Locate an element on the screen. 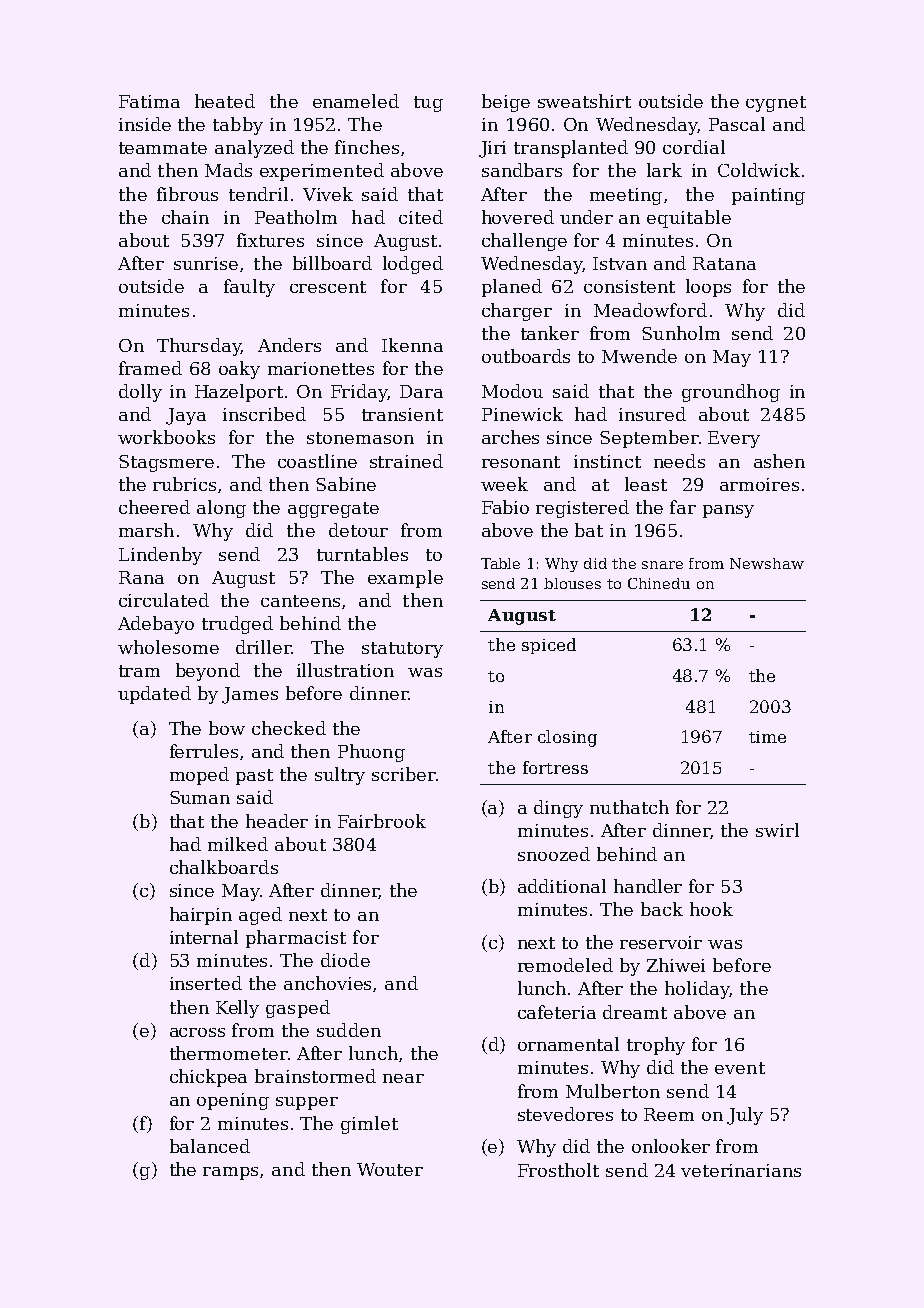 The image size is (924, 1308). heated is located at coordinates (225, 101).
